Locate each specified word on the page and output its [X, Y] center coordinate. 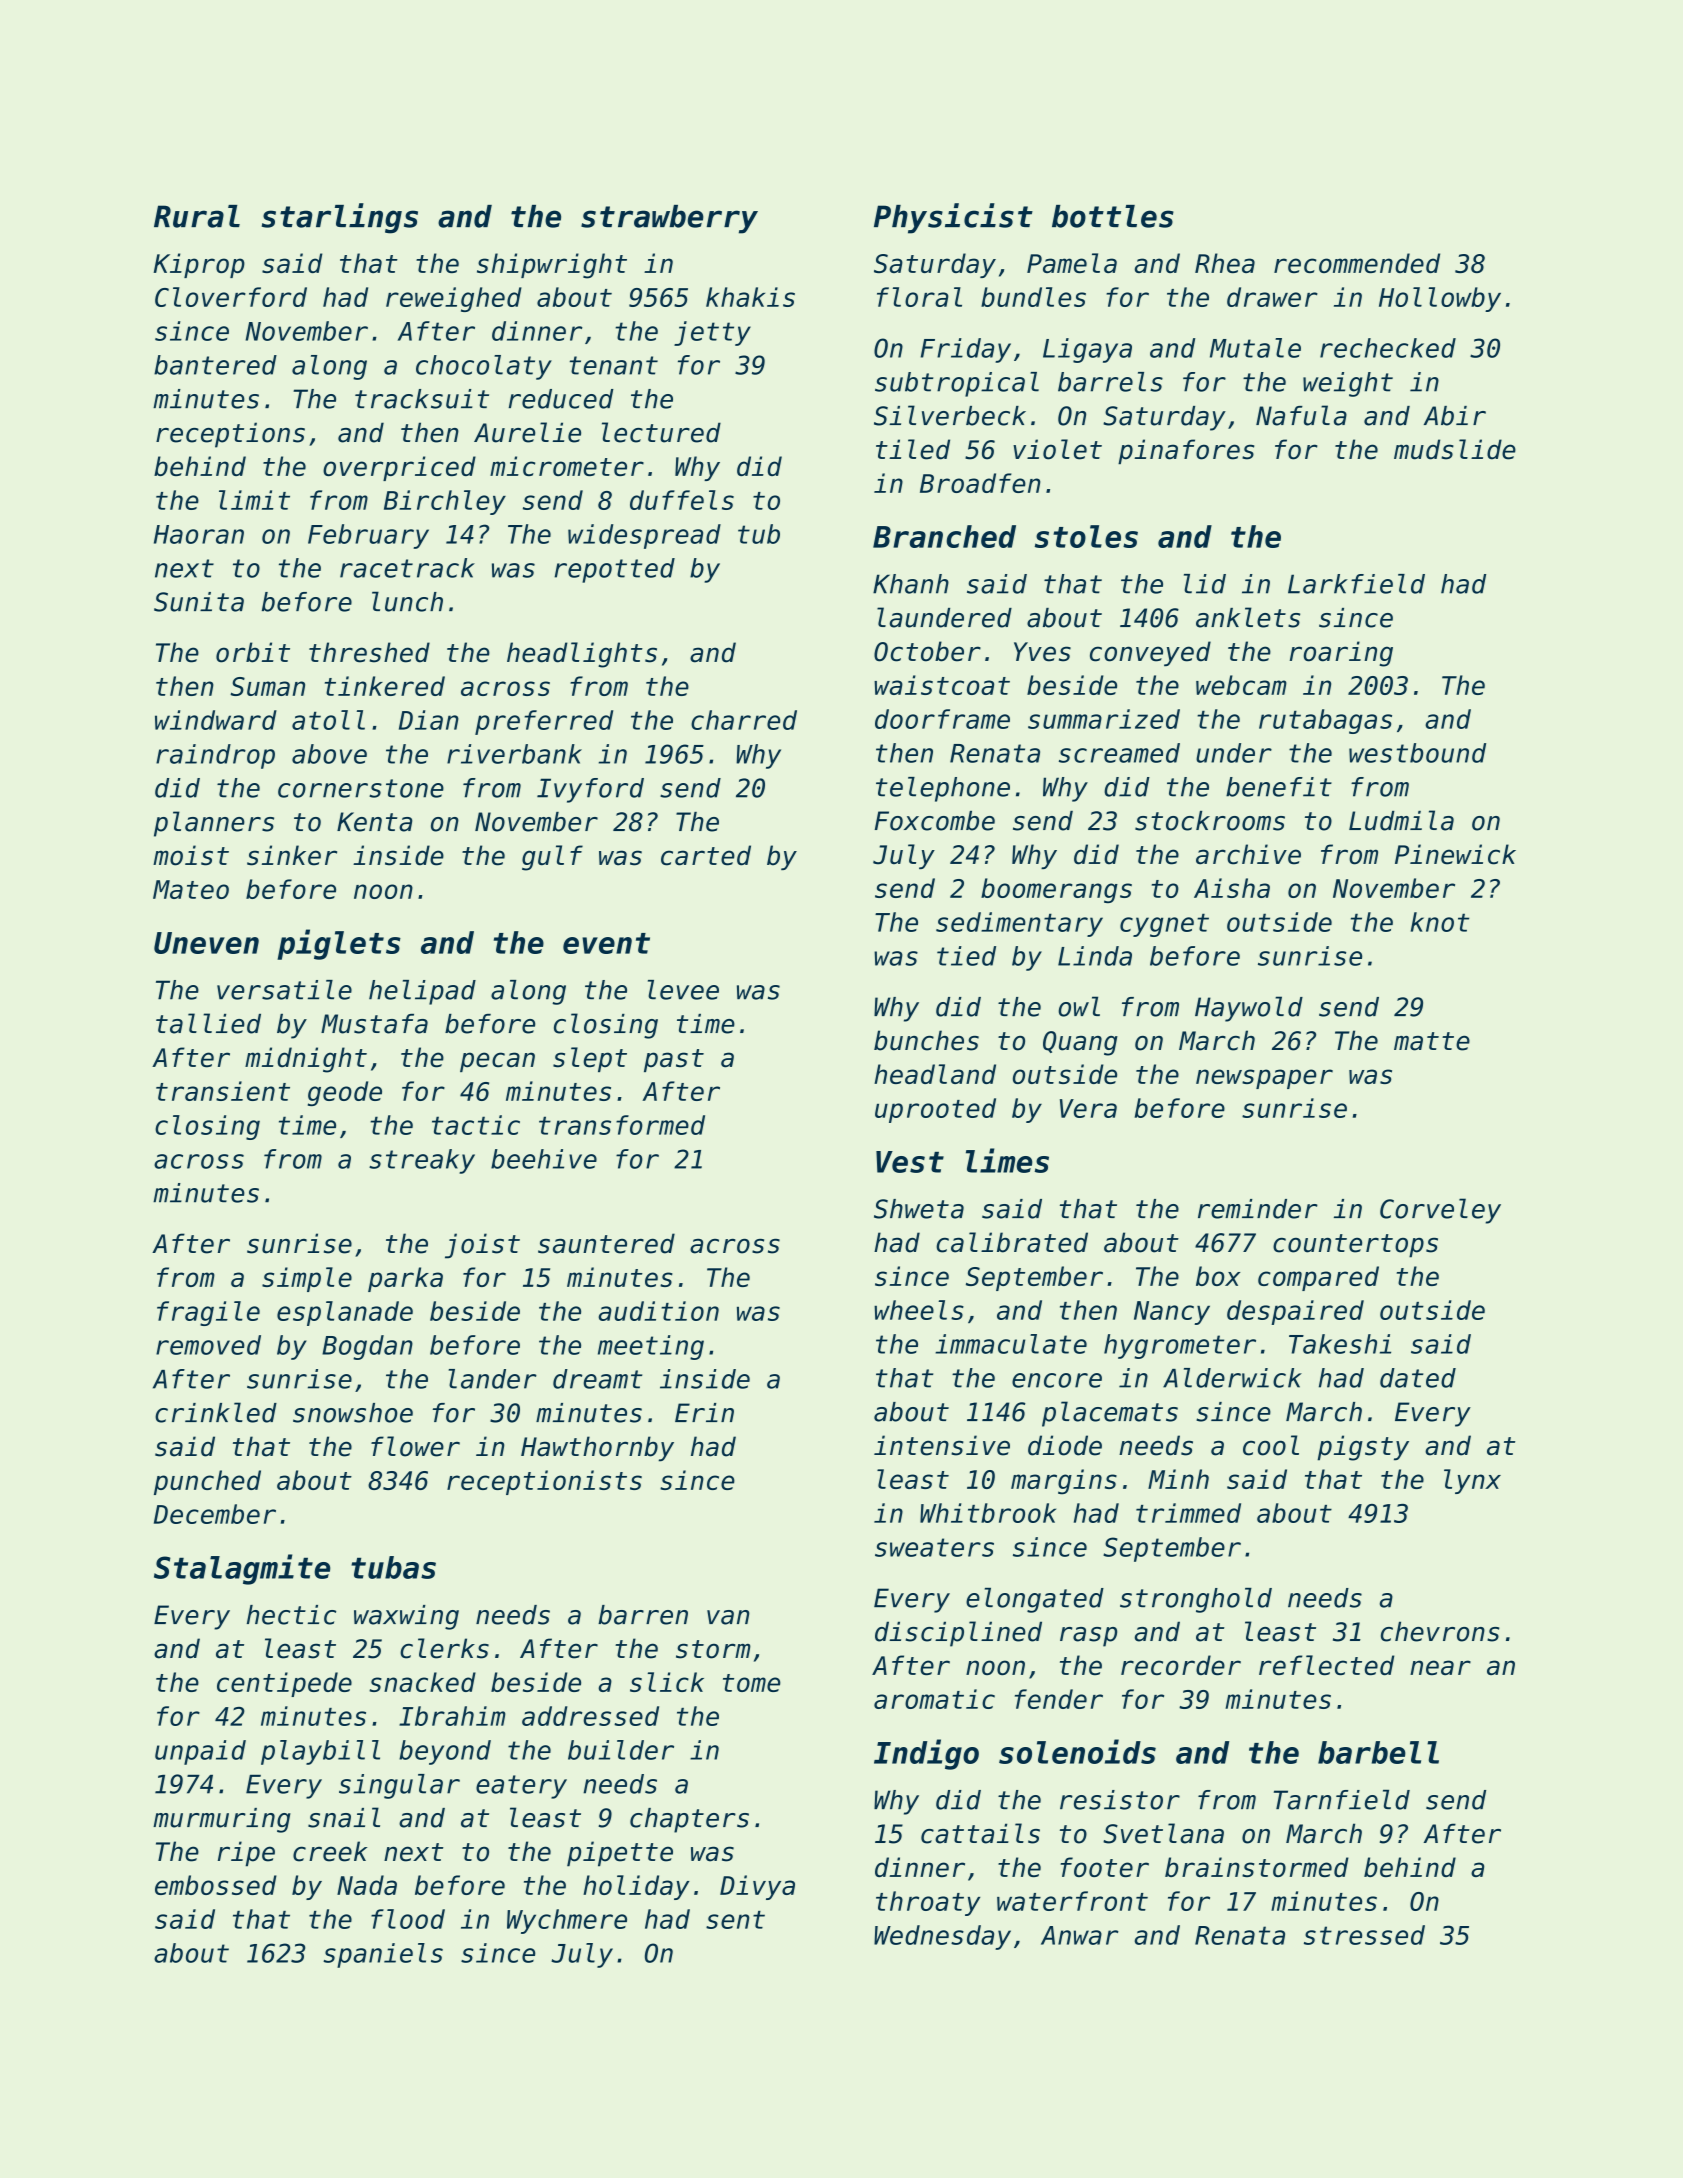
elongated [1035, 1600]
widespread [644, 536]
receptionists [544, 1482]
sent [735, 1920]
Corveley [1440, 1211]
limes [1007, 1160]
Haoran [199, 534]
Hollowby [1440, 299]
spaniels [383, 1955]
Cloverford [231, 297]
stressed [1364, 1935]
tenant [614, 365]
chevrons [1440, 1631]
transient [223, 1091]
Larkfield [1356, 584]
